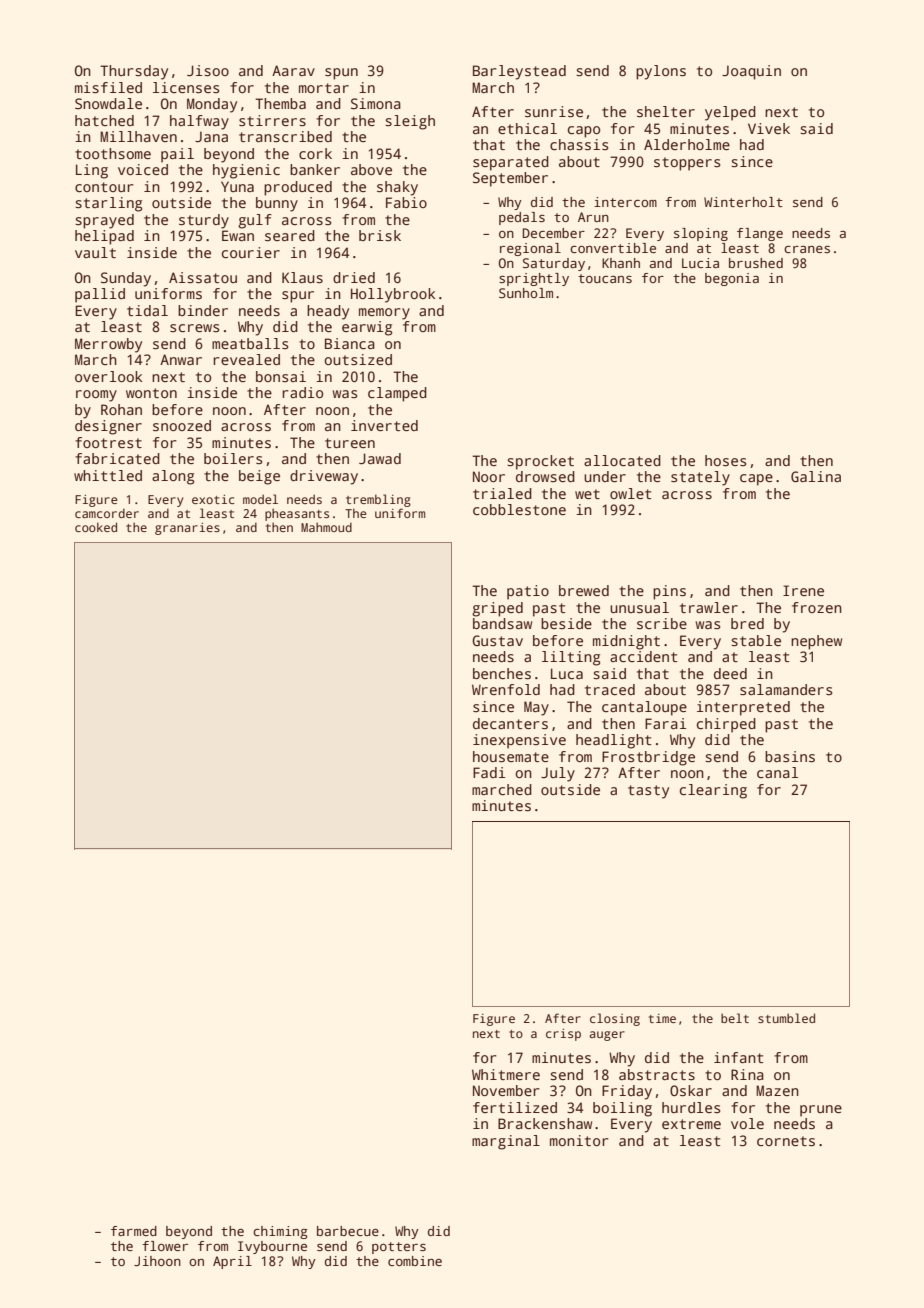 The width and height of the document is (924, 1308). Describe the element at coordinates (280, 1232) in the document. I see `chiming` at that location.
